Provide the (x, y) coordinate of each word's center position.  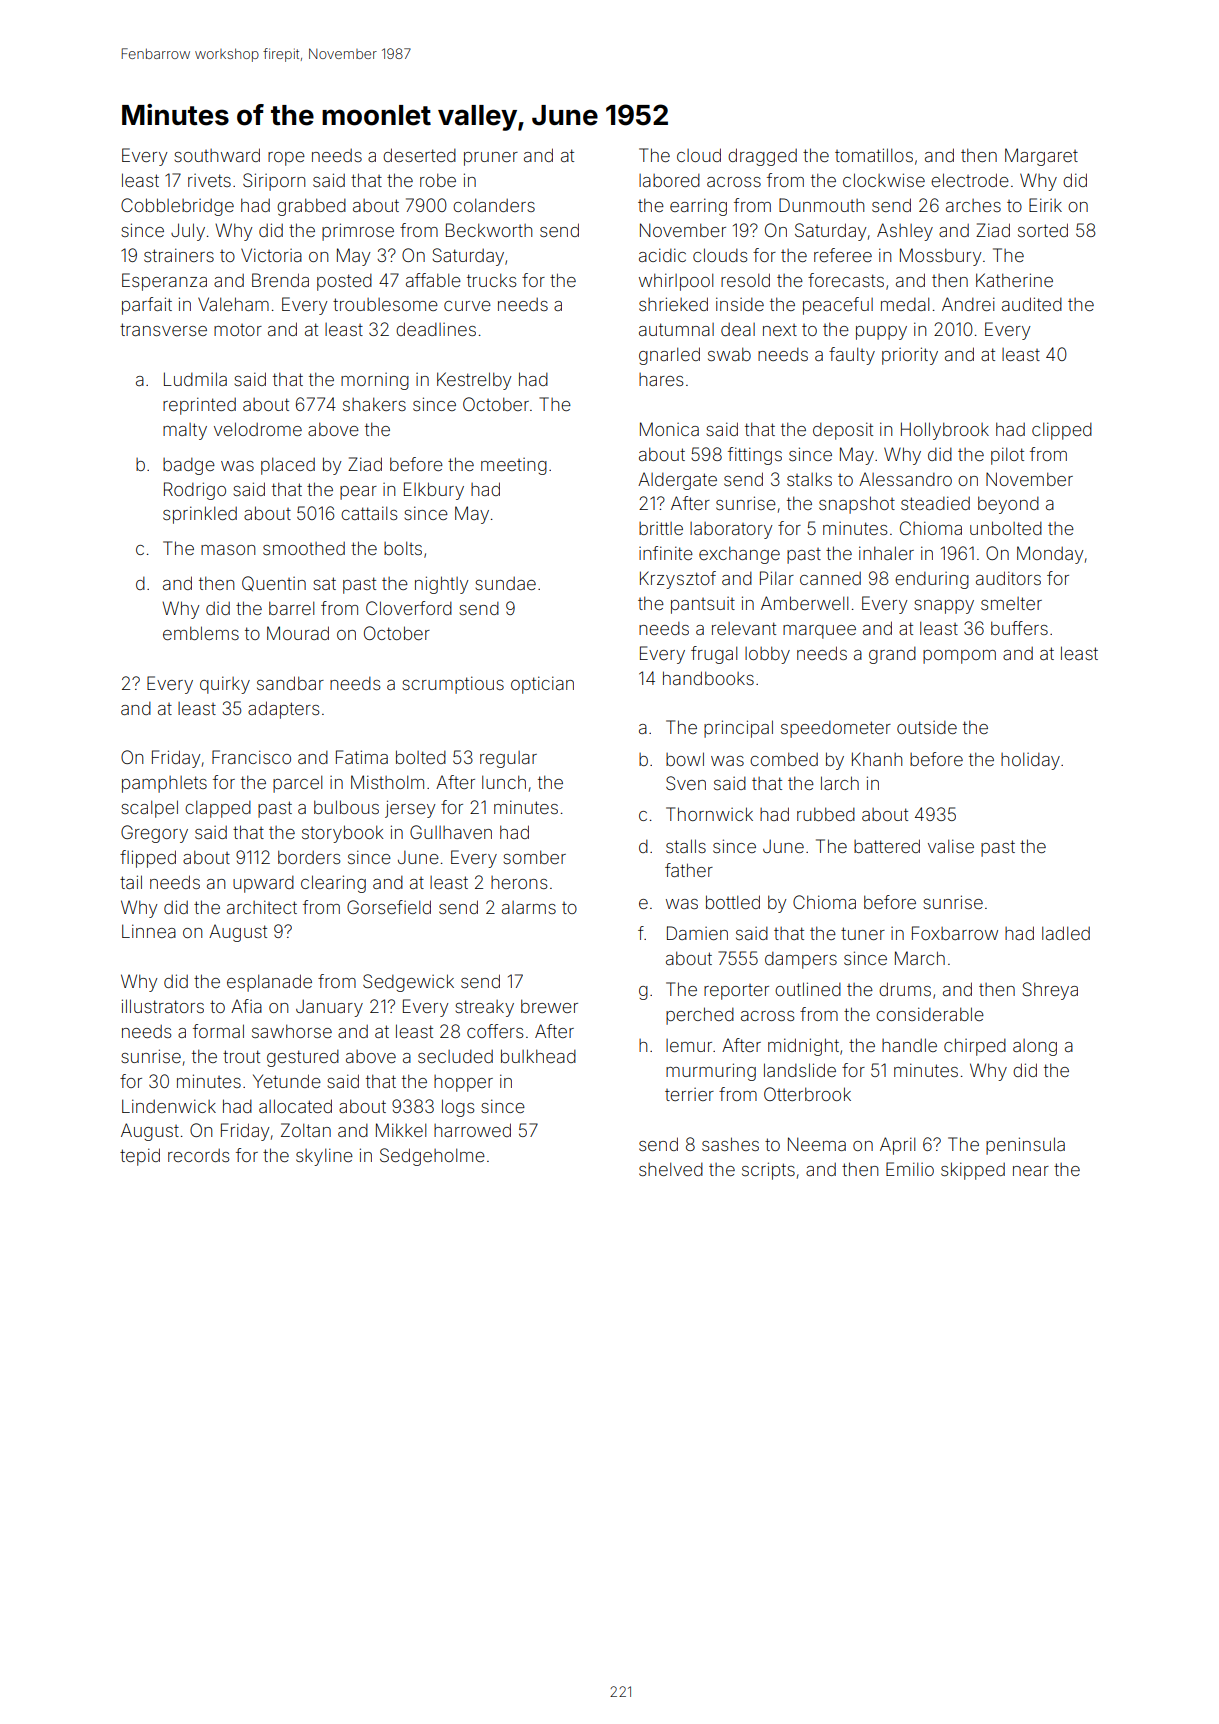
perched (700, 1016)
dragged (762, 157)
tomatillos (874, 155)
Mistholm (387, 782)
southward (217, 155)
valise (951, 846)
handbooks (708, 678)
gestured (303, 1058)
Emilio (910, 1169)
